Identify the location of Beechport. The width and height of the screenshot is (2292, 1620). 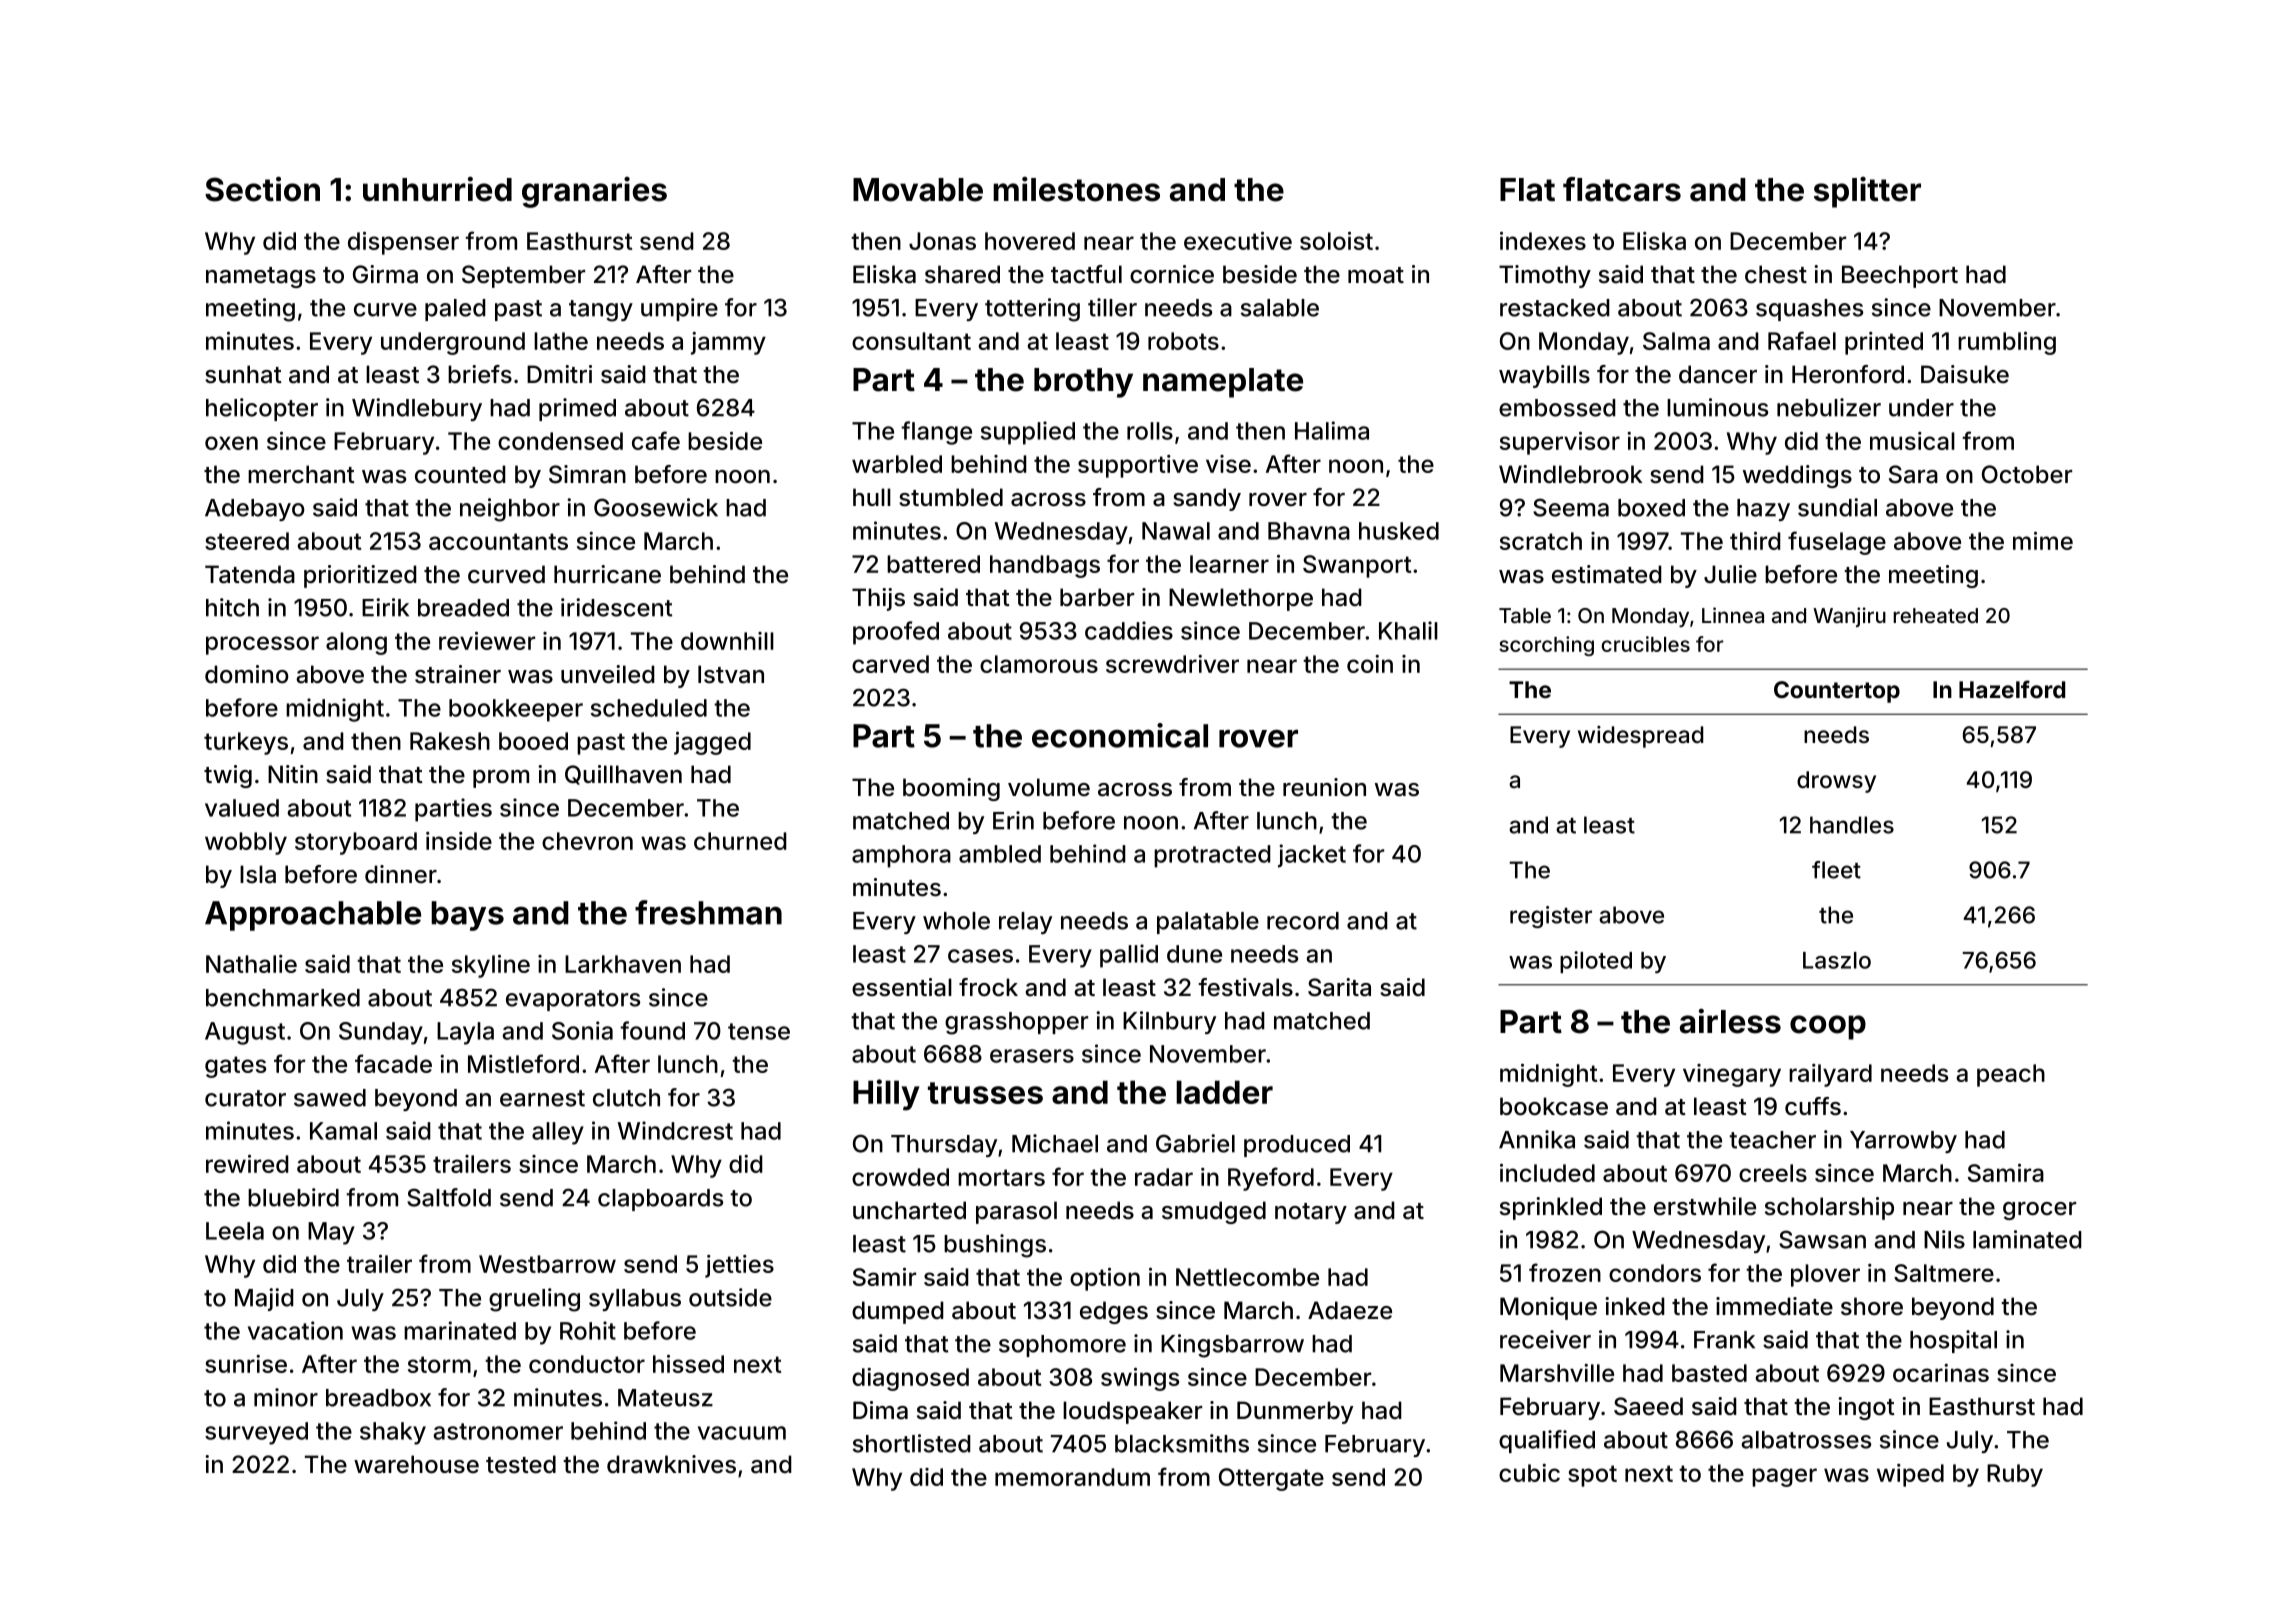
(1900, 276).
